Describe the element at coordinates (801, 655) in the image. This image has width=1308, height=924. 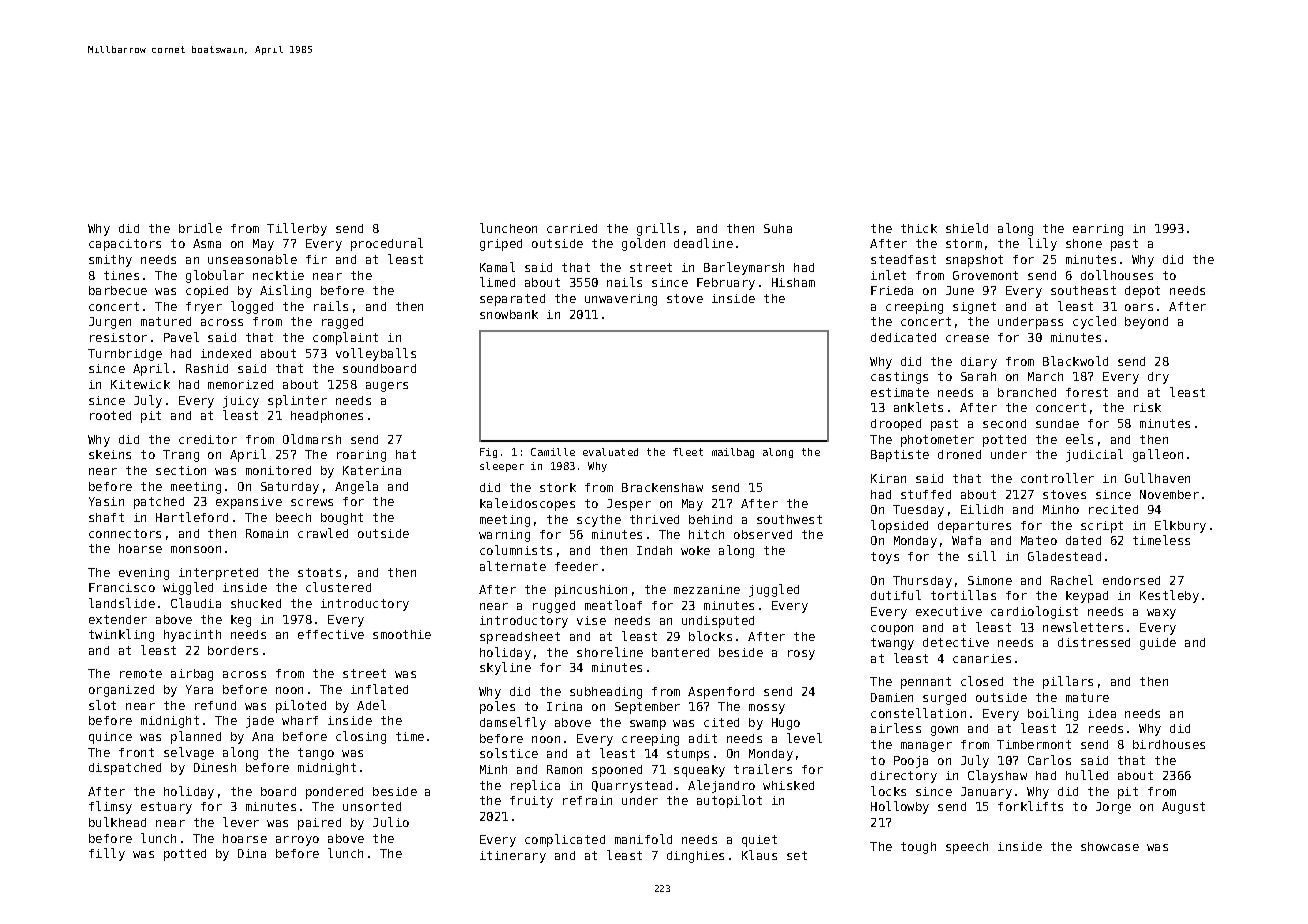
I see `rosy` at that location.
